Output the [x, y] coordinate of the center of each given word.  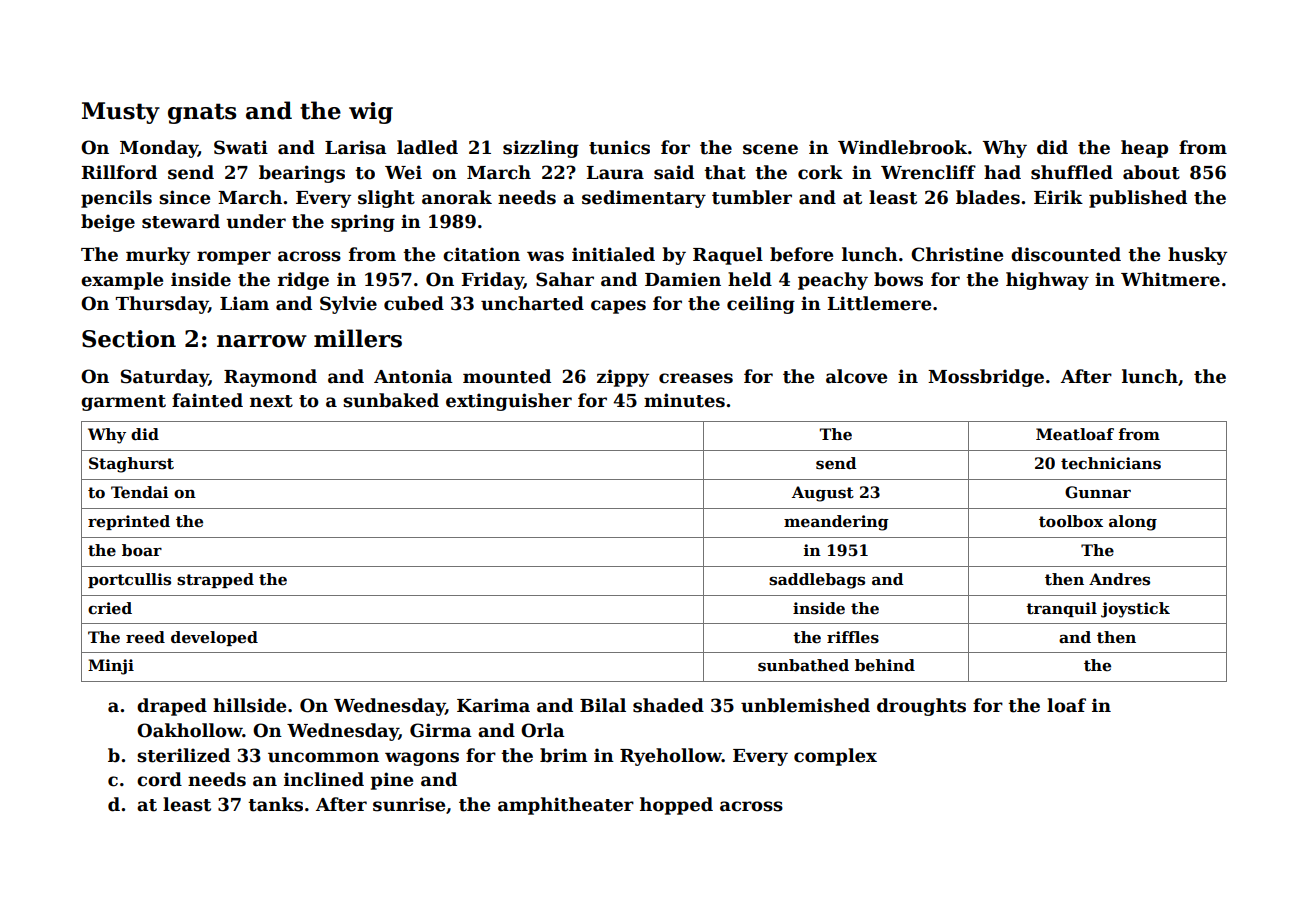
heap [1144, 149]
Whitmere [1170, 279]
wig [371, 113]
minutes [684, 400]
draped [172, 707]
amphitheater [566, 806]
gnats [202, 113]
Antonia [413, 376]
